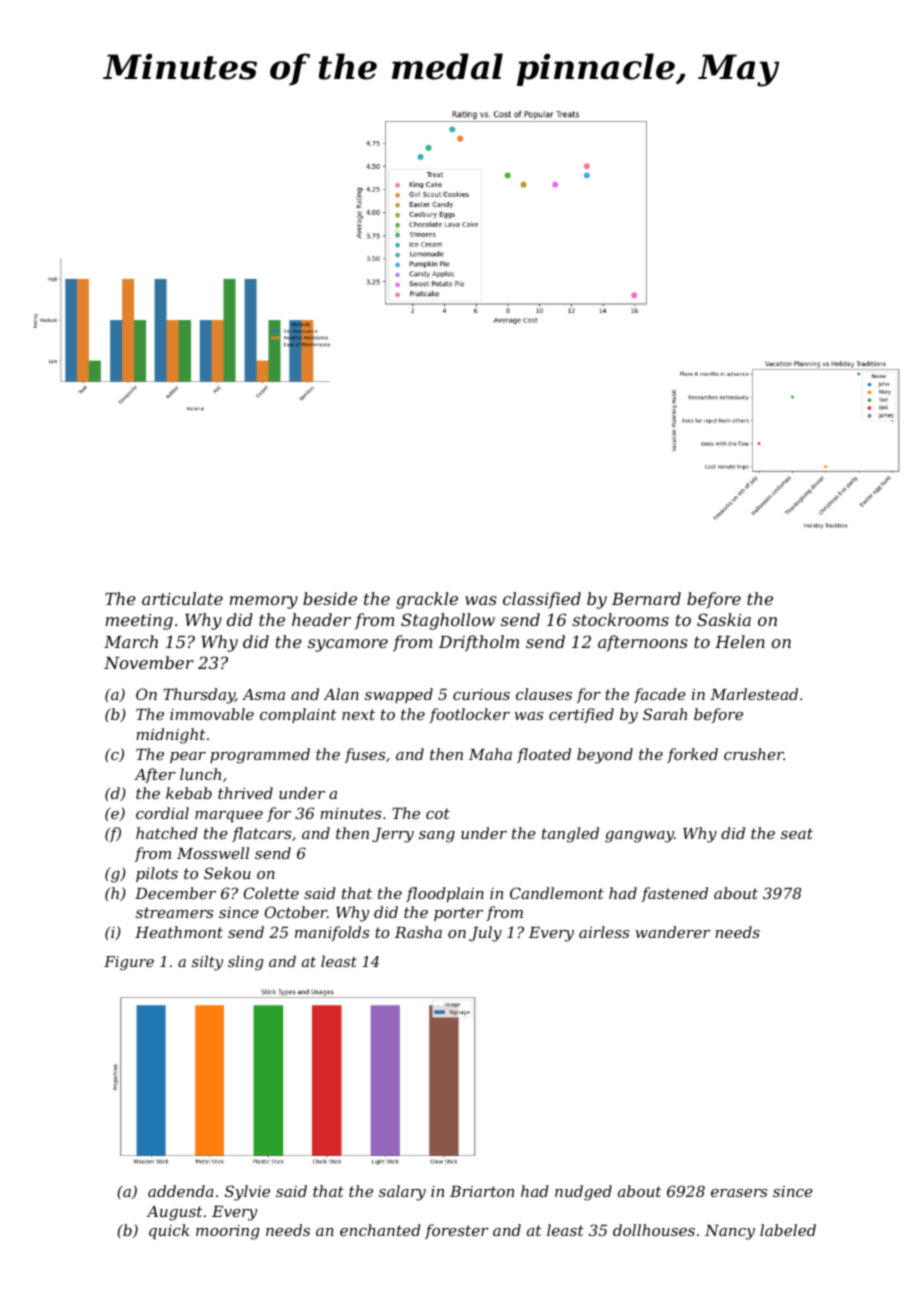 This image has width=924, height=1308. I want to click on memory, so click(264, 602).
